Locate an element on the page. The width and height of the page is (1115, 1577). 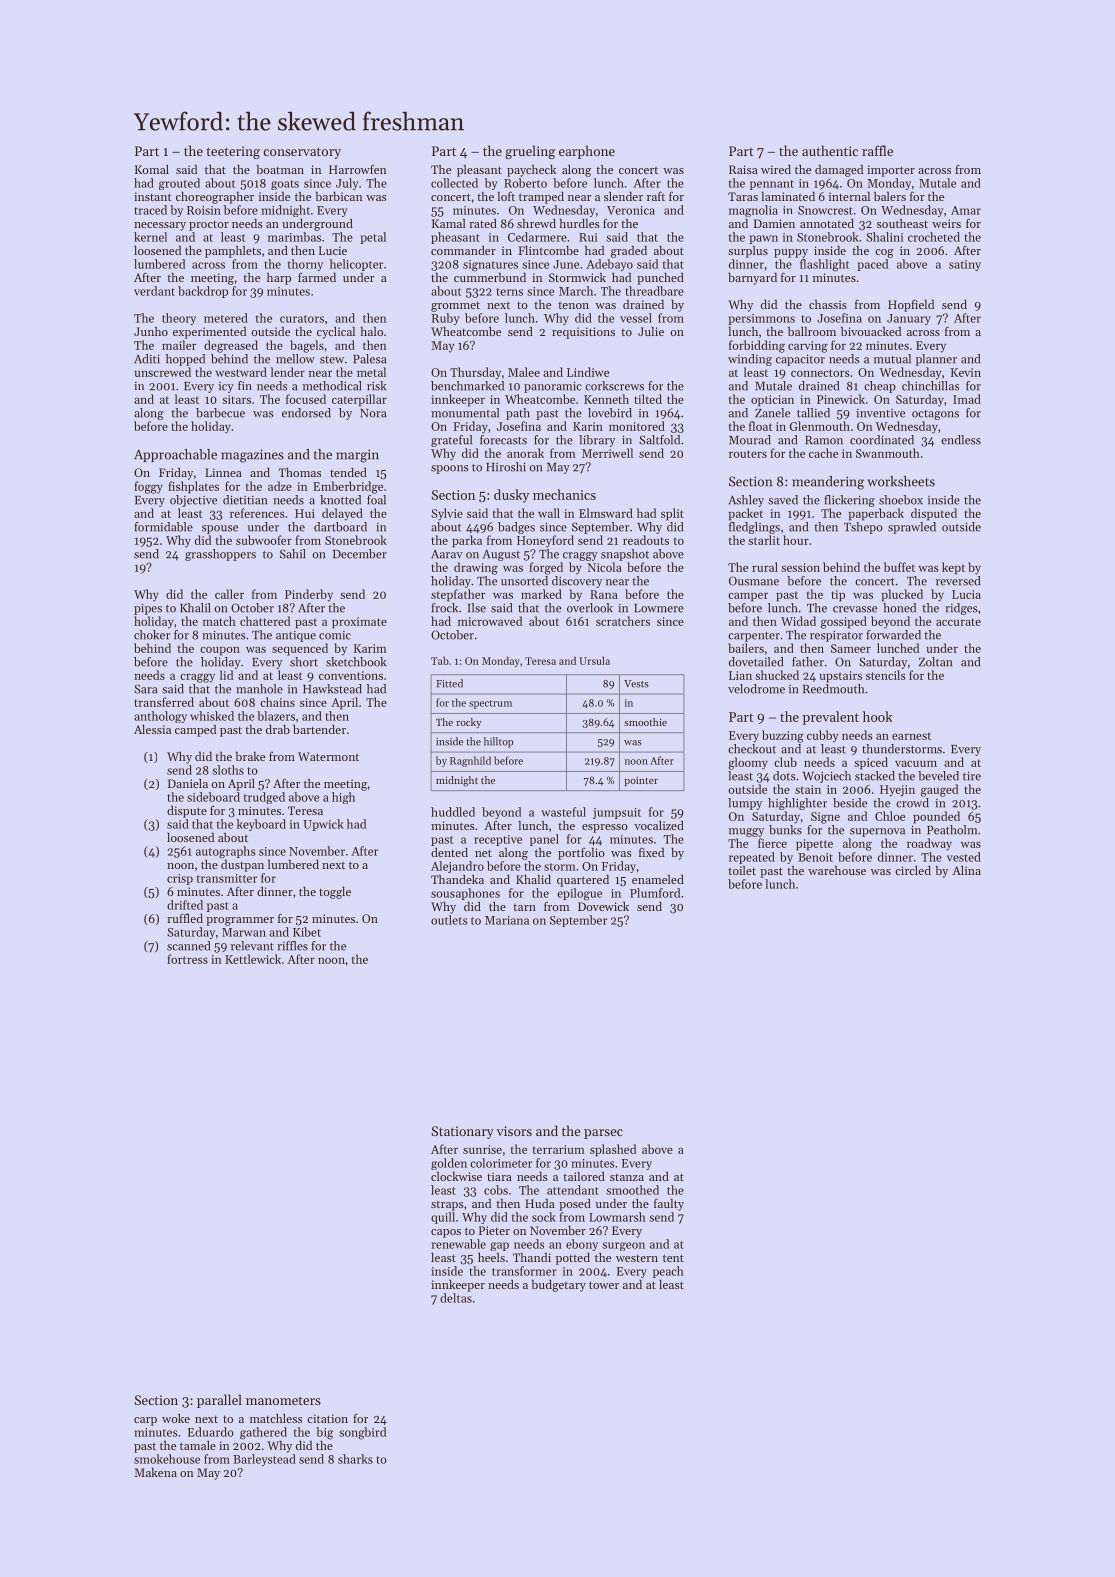
warehouse is located at coordinates (837, 870).
